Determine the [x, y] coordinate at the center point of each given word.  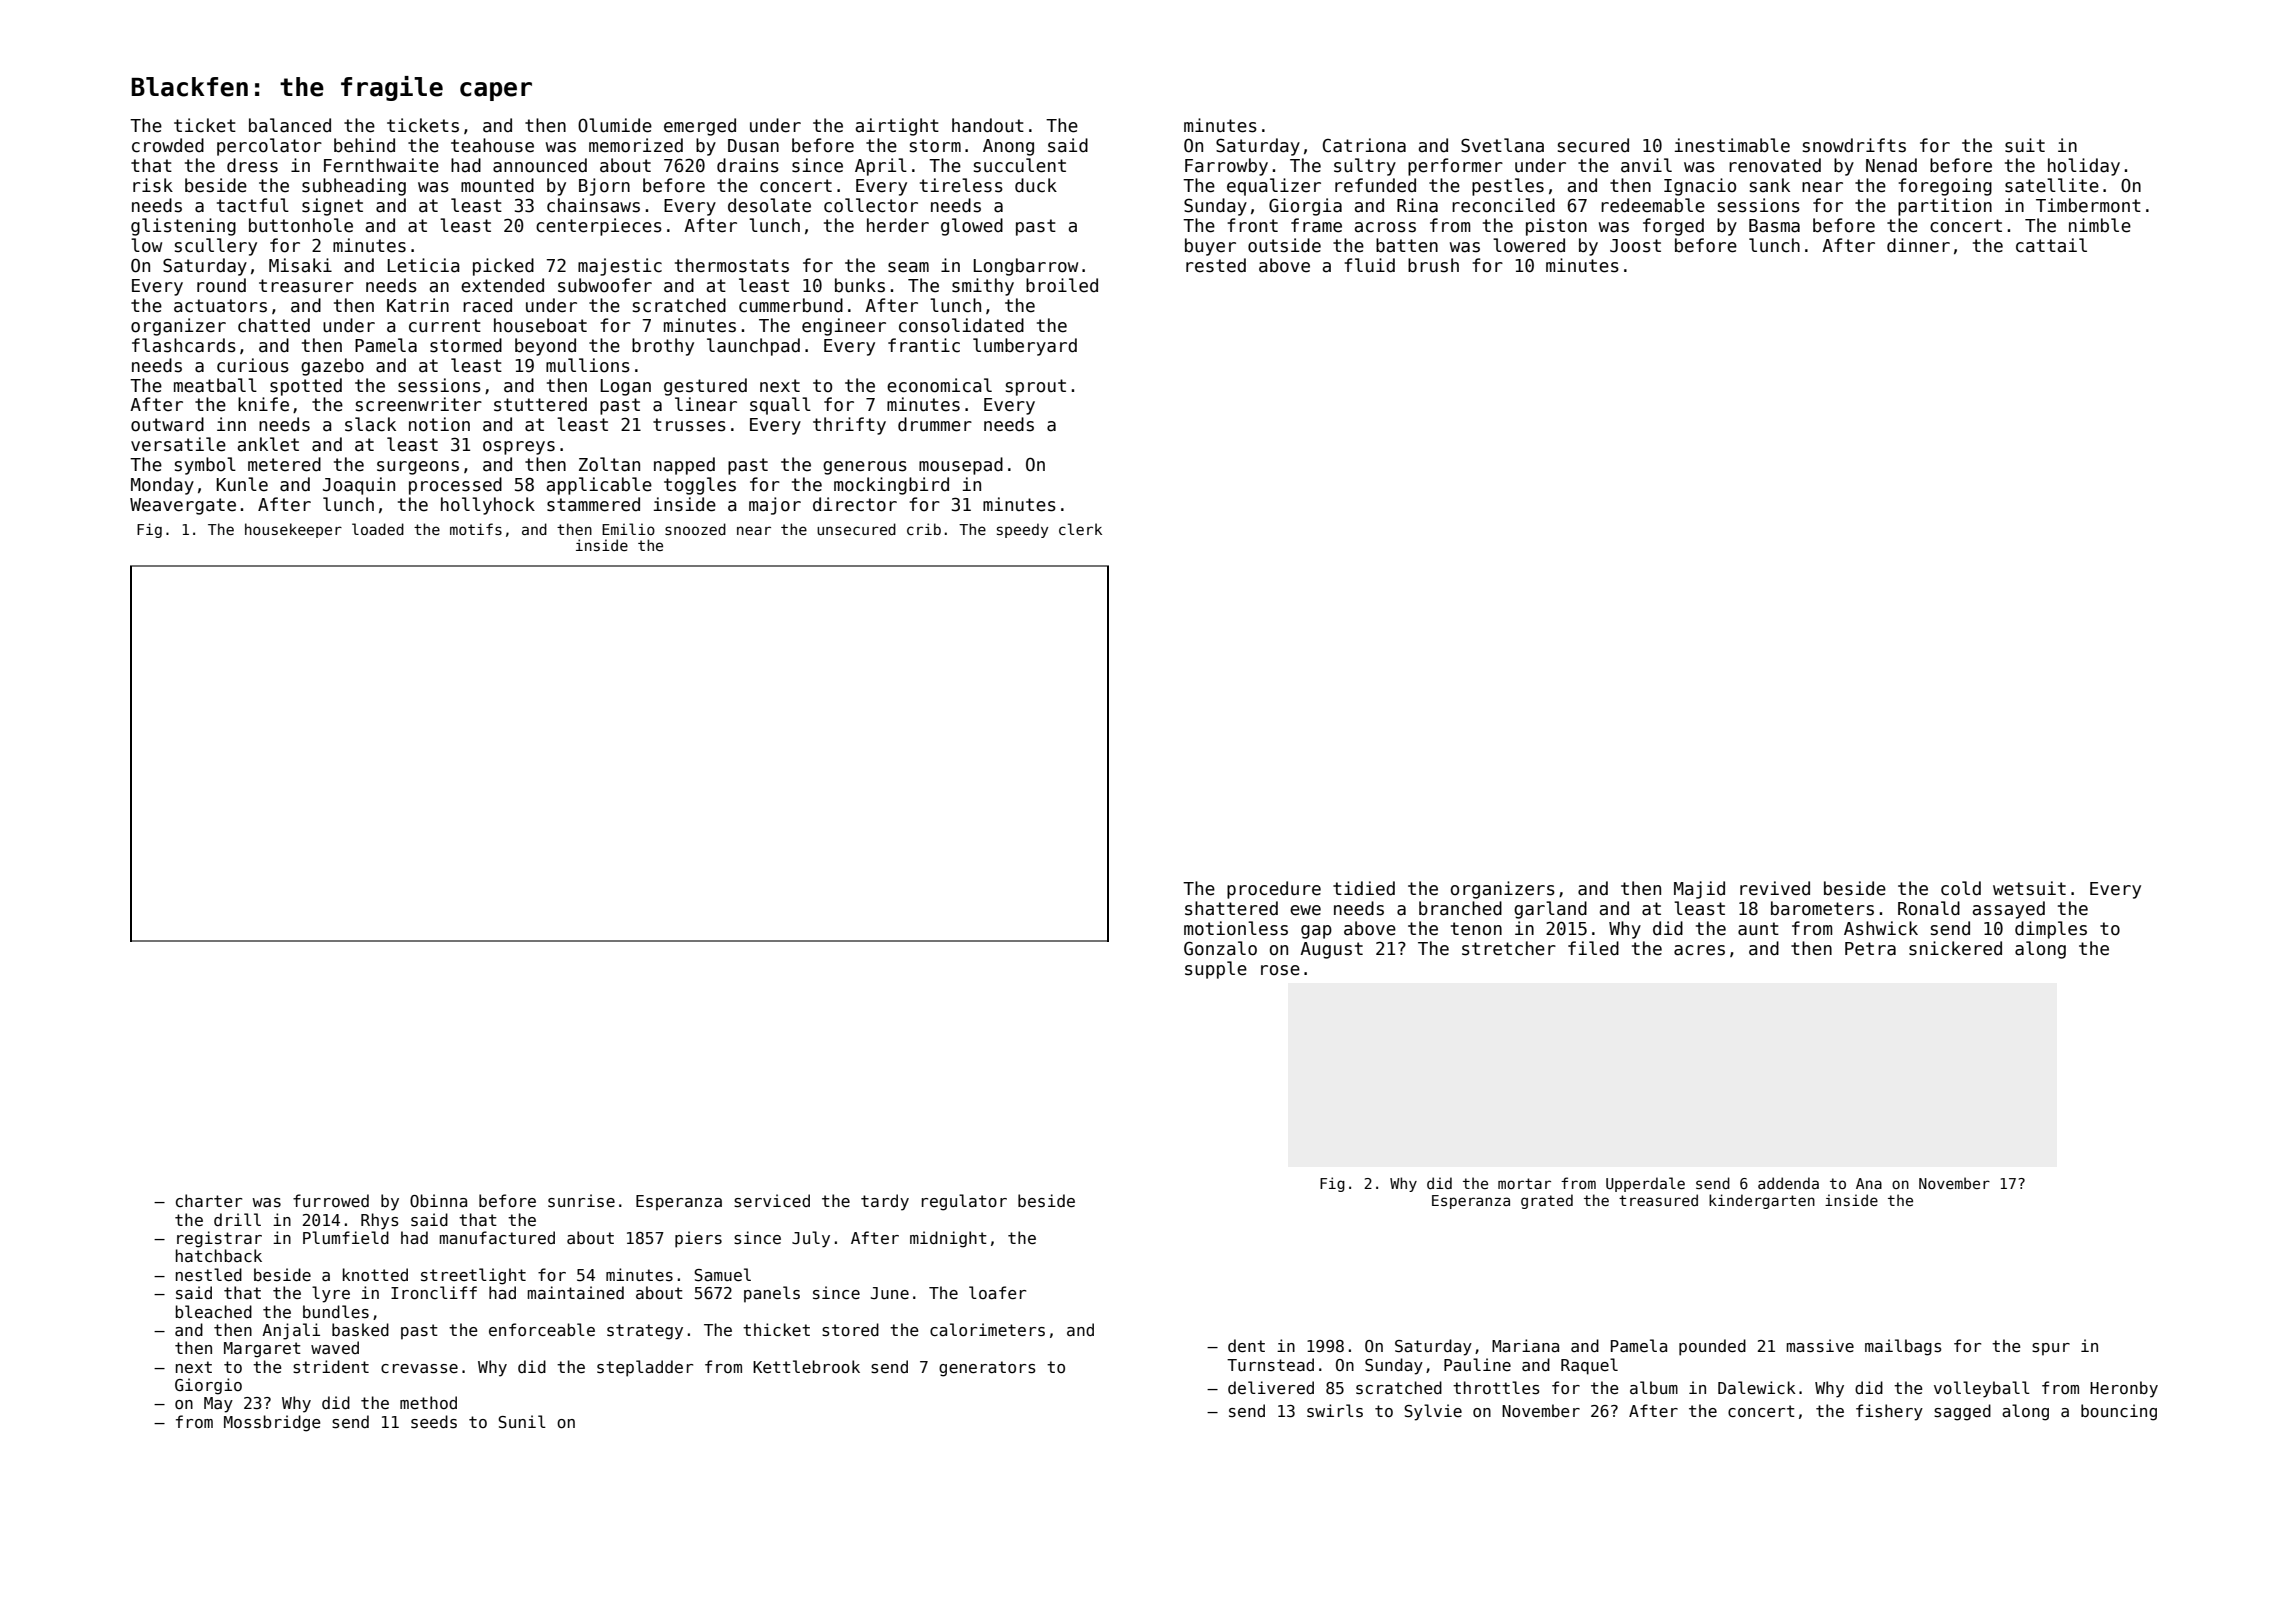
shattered [1231, 908]
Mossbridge [272, 1423]
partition [1945, 207]
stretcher [1509, 948]
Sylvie [1433, 1412]
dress [252, 165]
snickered [1955, 948]
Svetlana [1502, 145]
